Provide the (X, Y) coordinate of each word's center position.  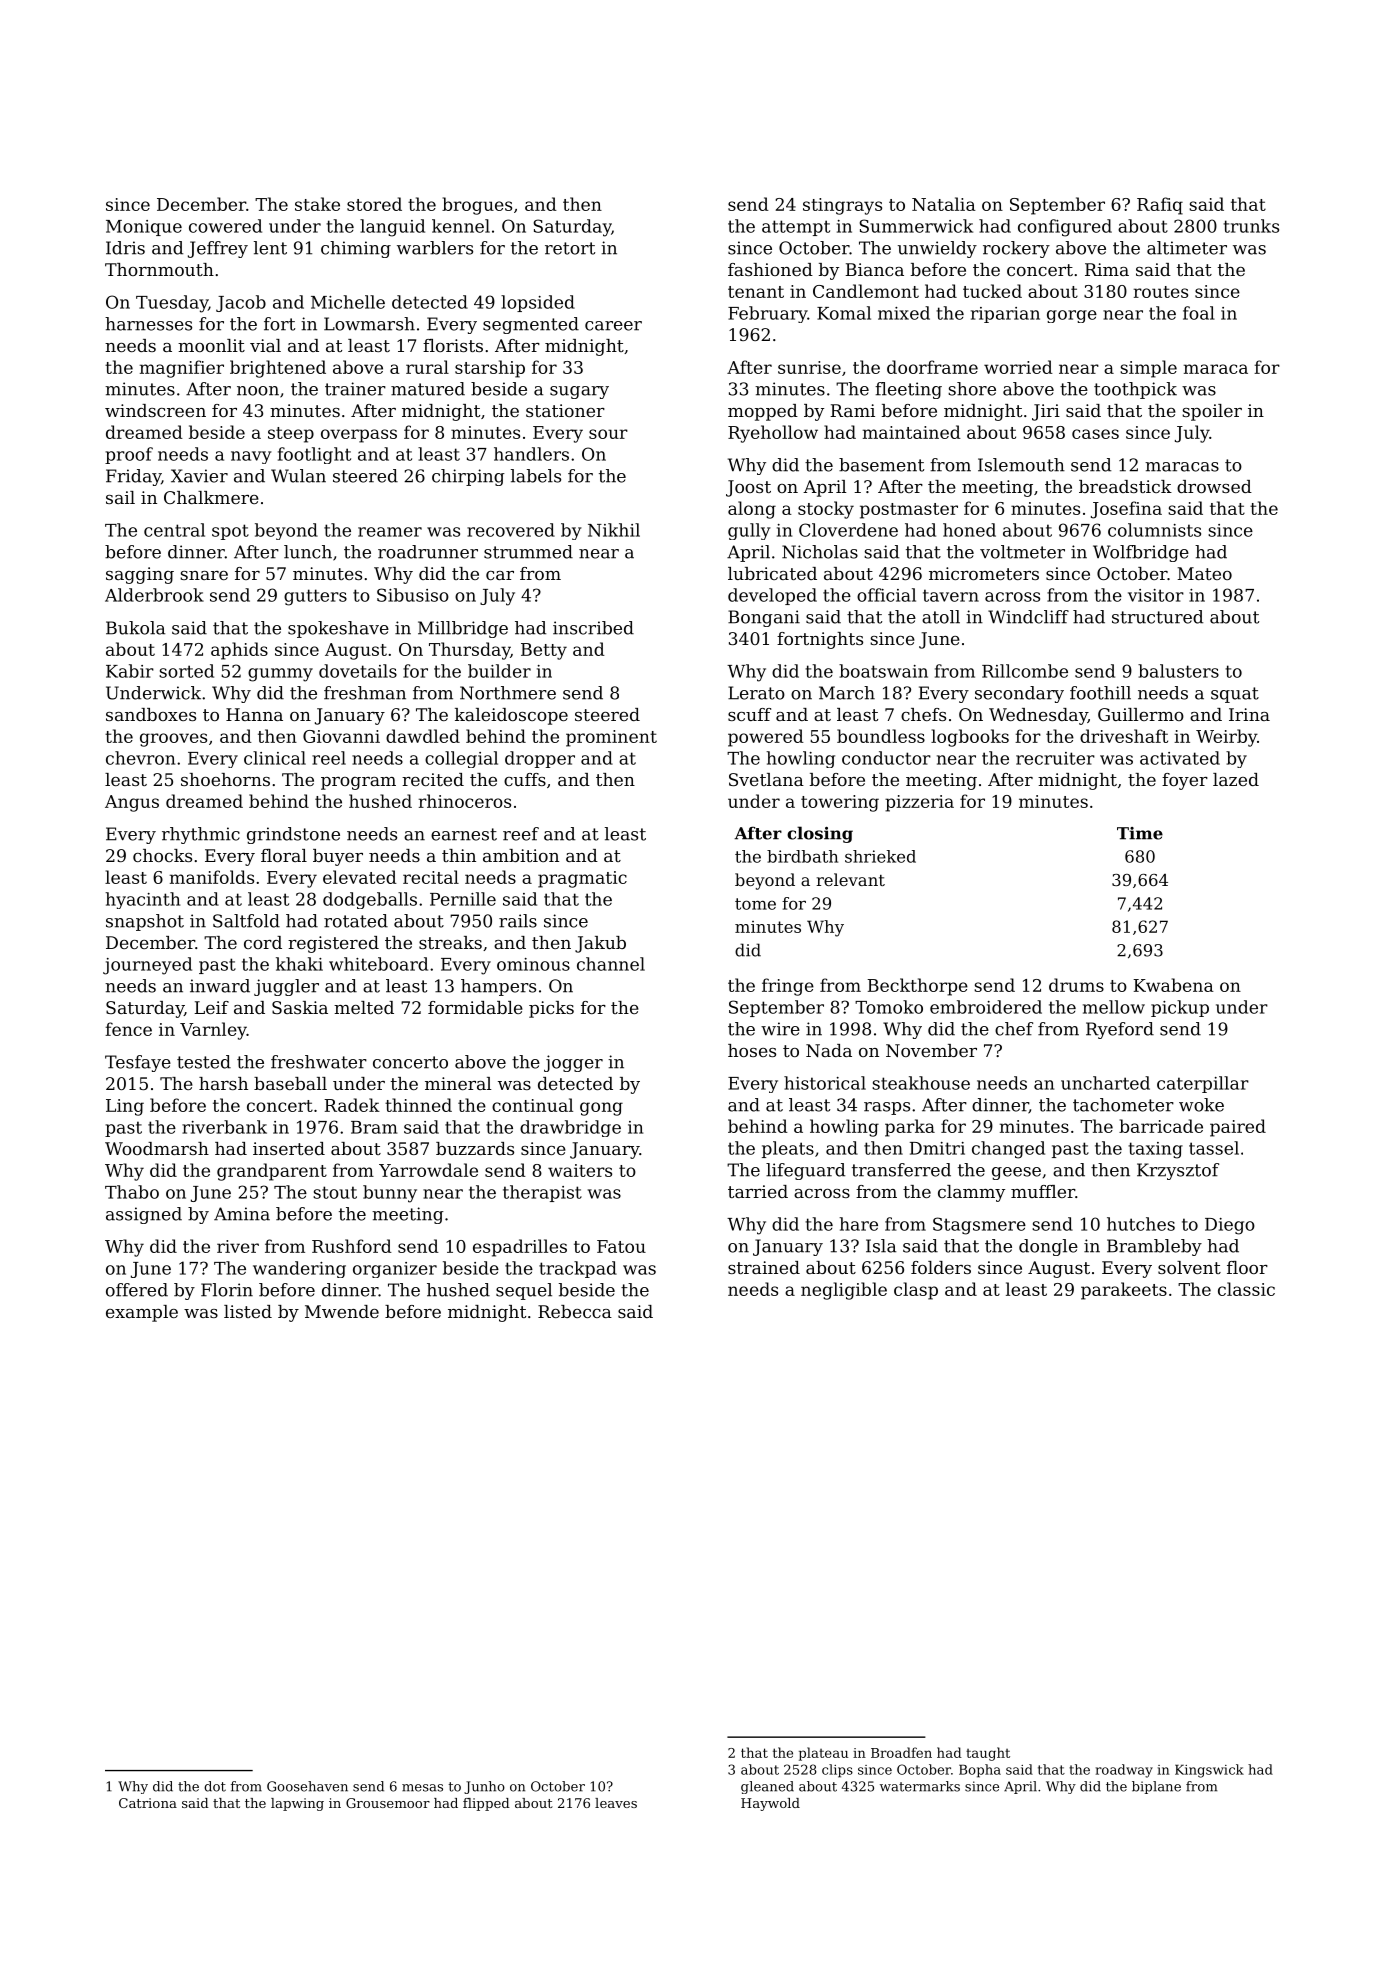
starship (490, 369)
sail (120, 497)
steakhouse (921, 1083)
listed (248, 1311)
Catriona (148, 1803)
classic (1246, 1289)
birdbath (802, 856)
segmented (531, 325)
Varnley (213, 1031)
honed (969, 530)
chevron (140, 758)
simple (1148, 369)
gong (601, 1109)
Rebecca (575, 1311)
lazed (1236, 779)
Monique (144, 228)
